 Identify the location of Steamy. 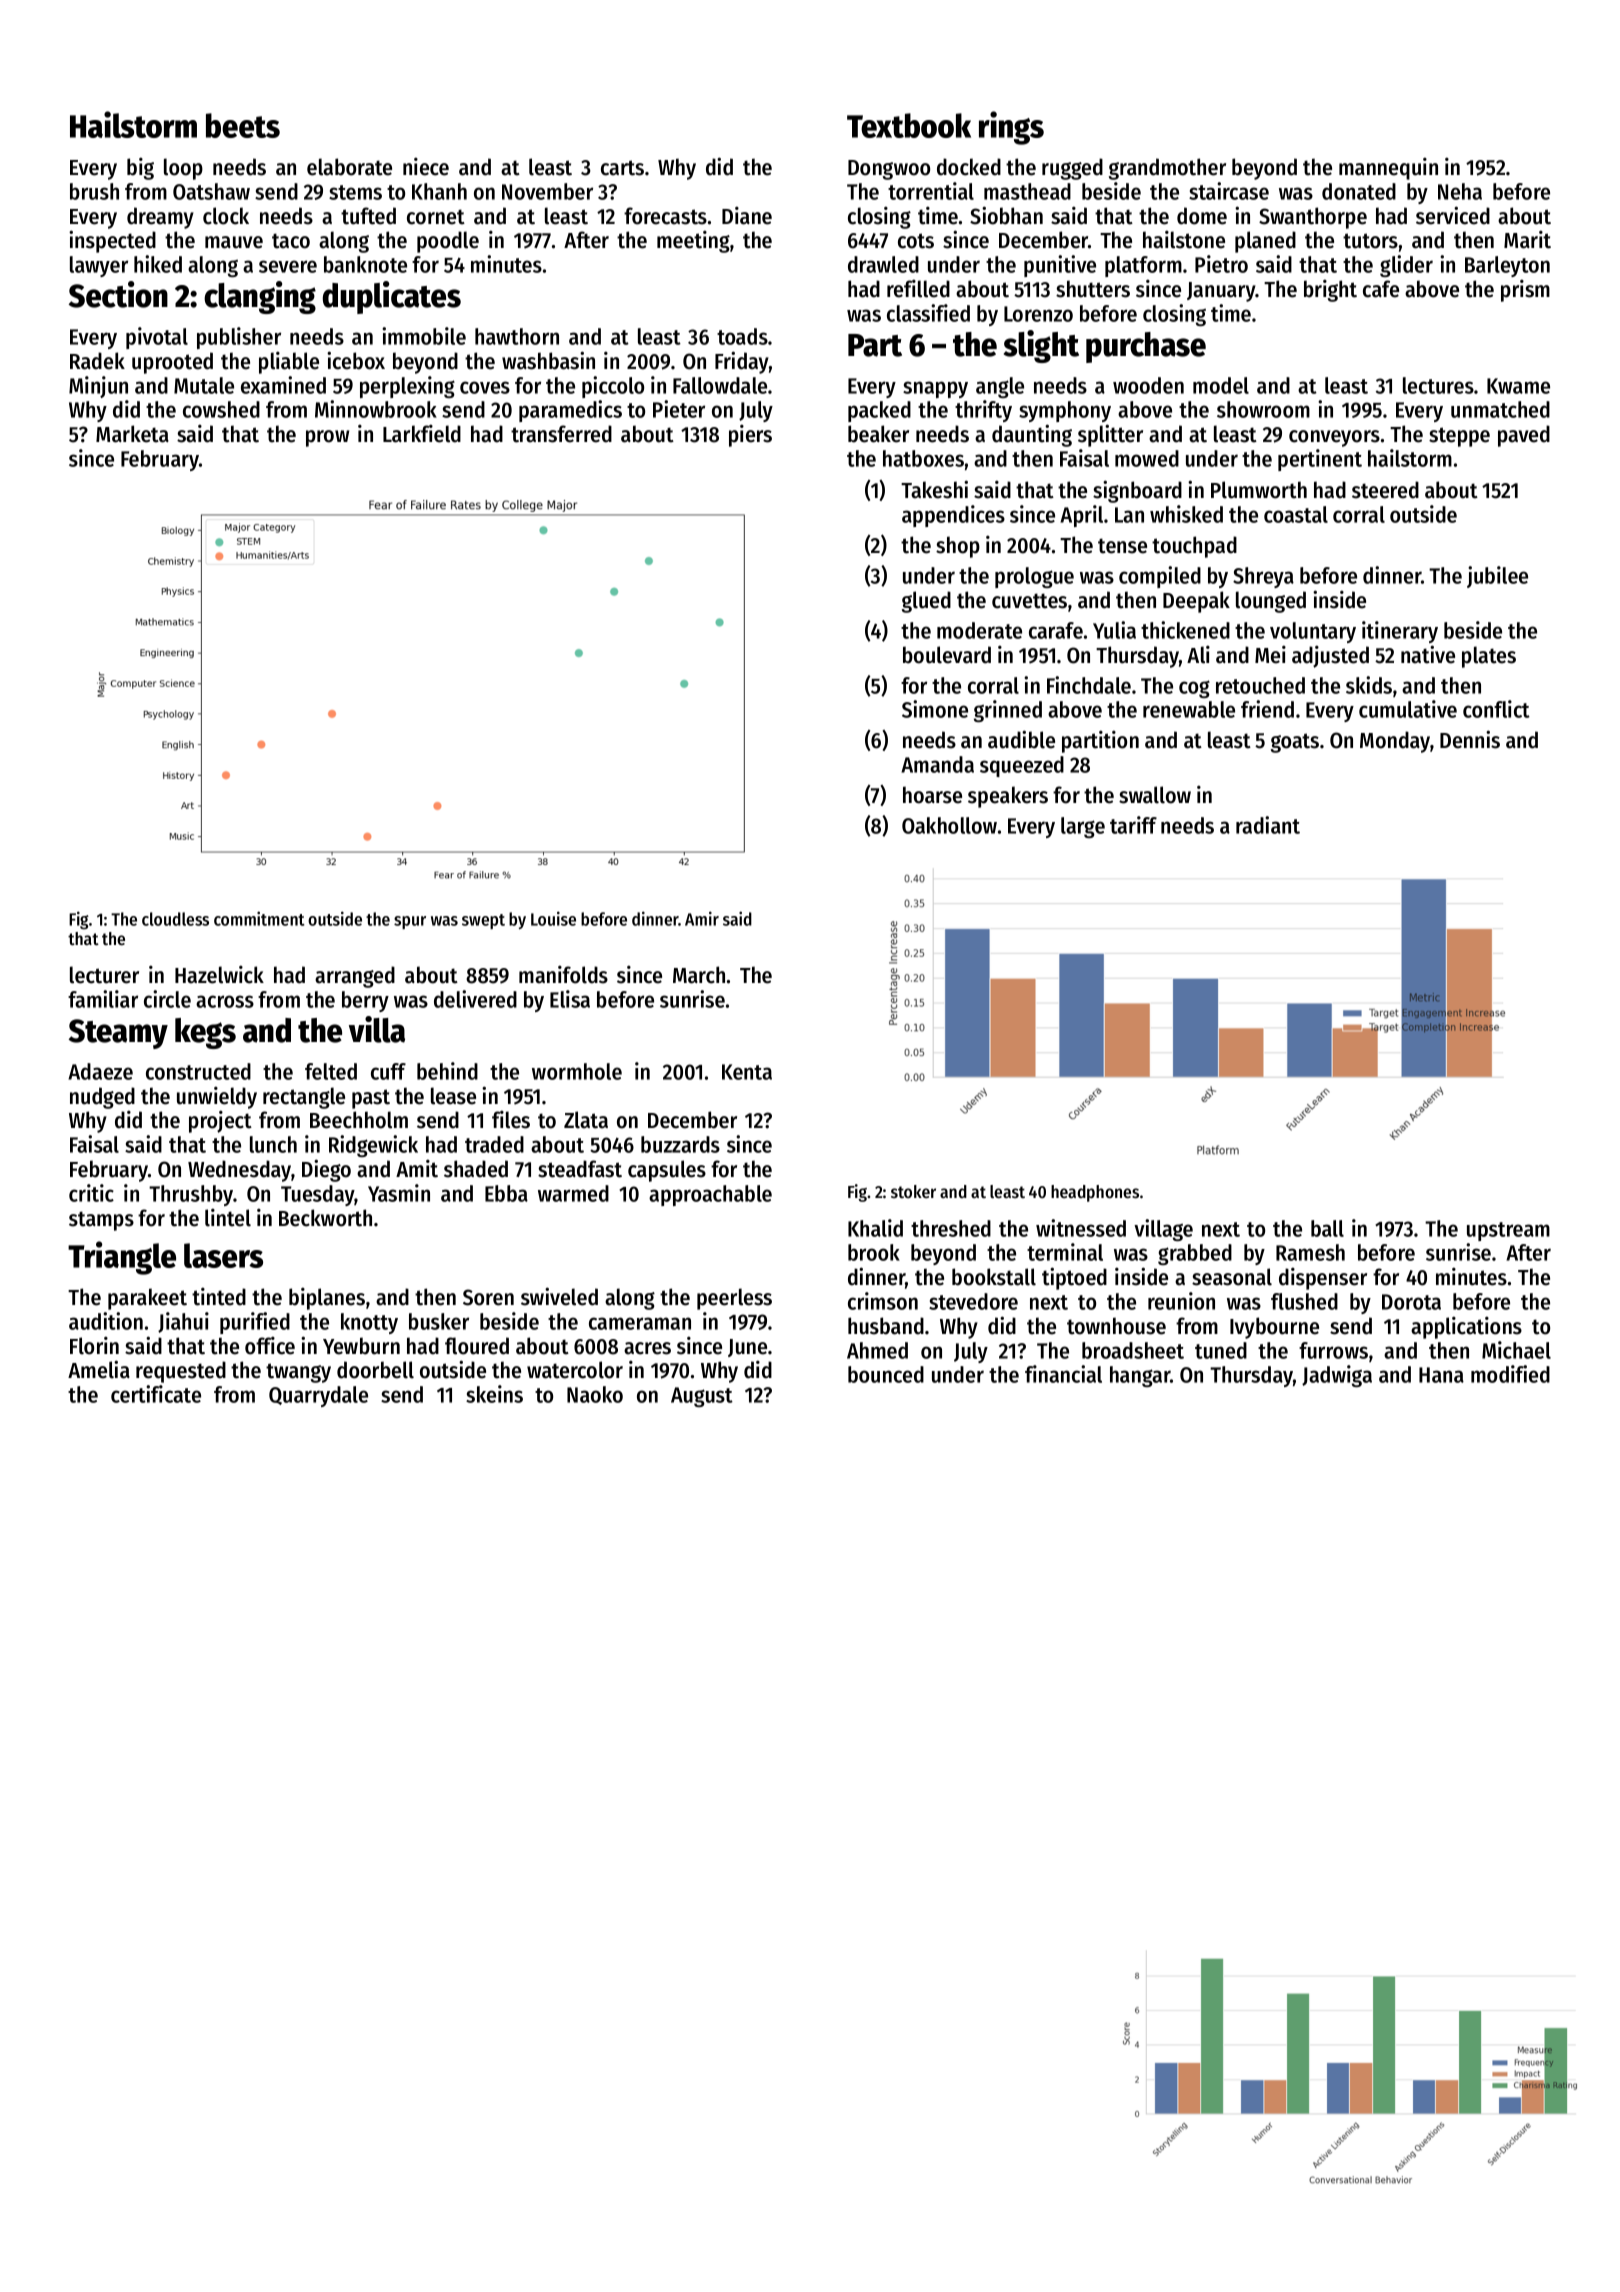
(118, 1034).
